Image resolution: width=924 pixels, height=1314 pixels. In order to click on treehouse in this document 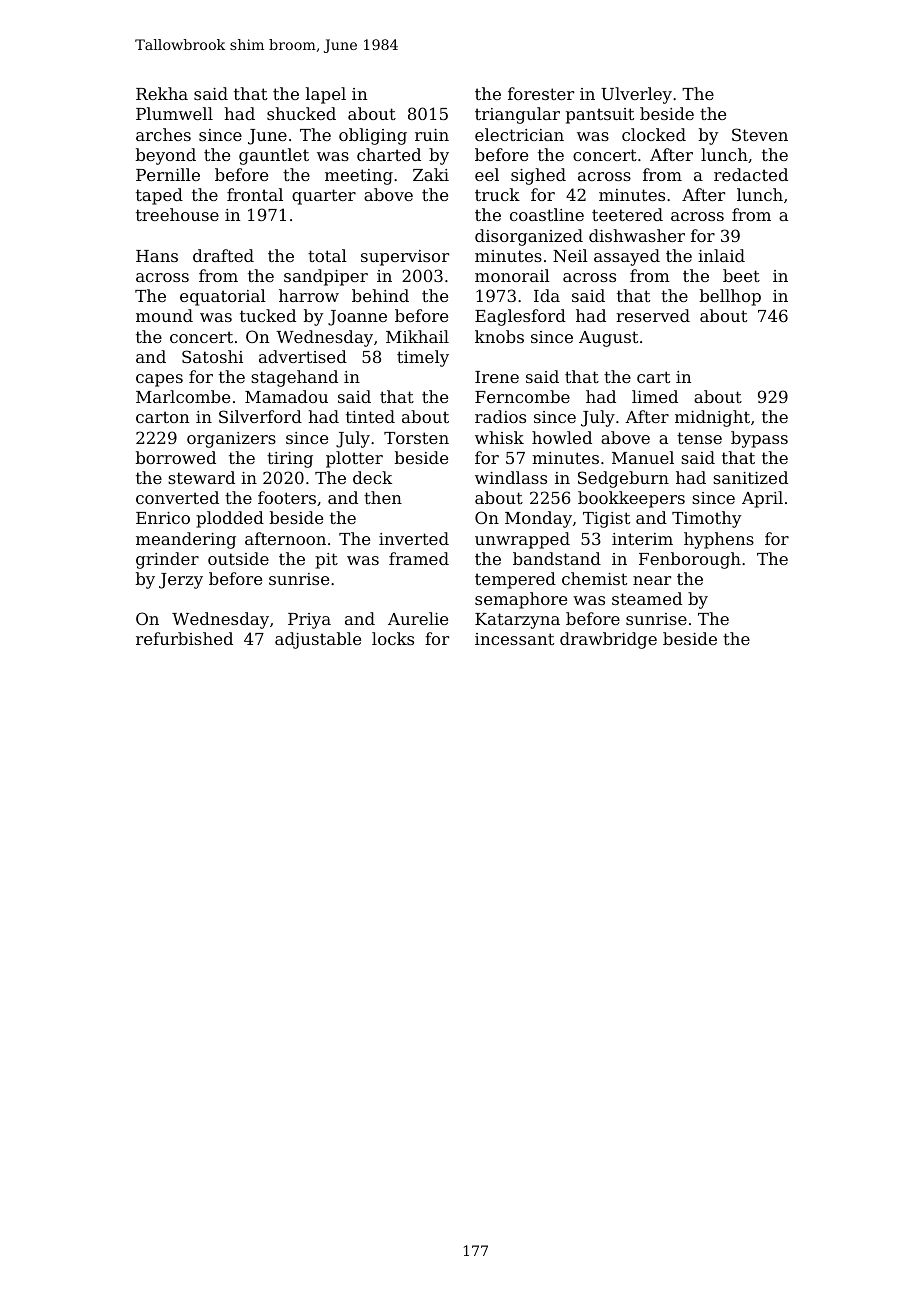, I will do `click(177, 214)`.
